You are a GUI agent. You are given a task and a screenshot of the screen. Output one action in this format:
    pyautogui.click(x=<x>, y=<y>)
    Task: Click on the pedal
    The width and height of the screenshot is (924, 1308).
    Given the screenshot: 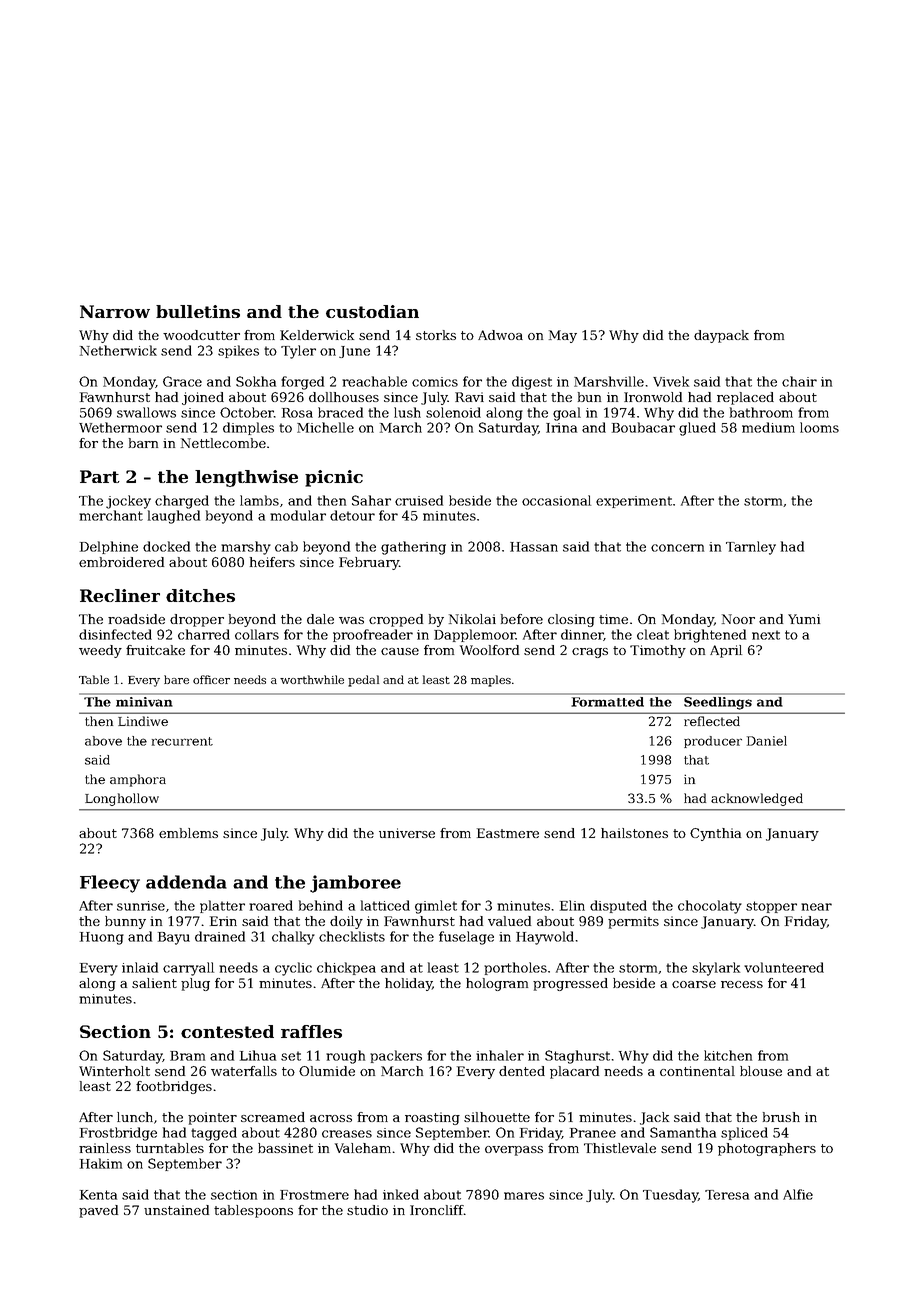 What is the action you would take?
    pyautogui.click(x=363, y=681)
